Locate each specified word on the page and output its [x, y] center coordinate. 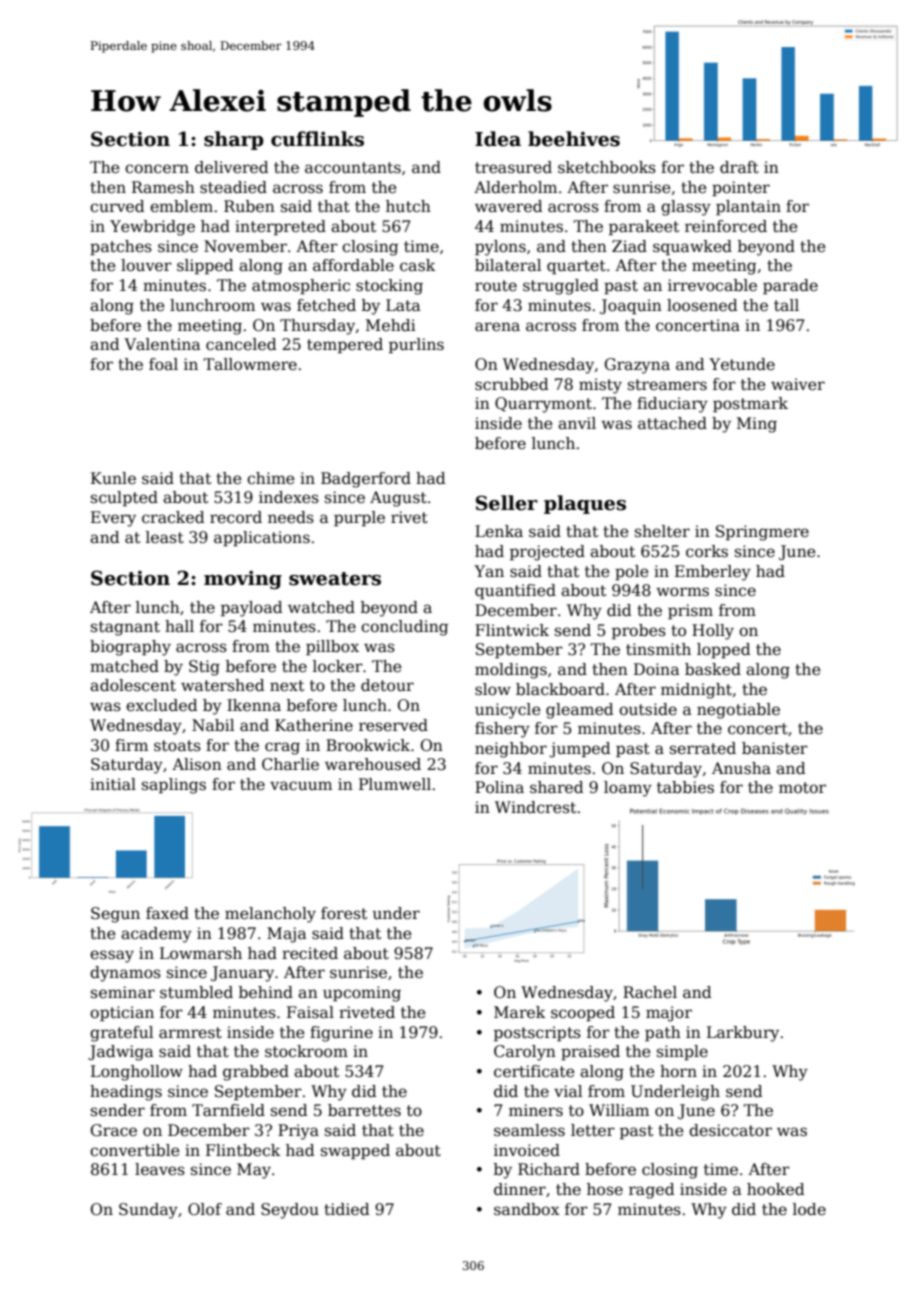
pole [632, 572]
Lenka [499, 531]
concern [157, 168]
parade [790, 286]
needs [291, 517]
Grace [114, 1130]
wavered [509, 206]
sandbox [527, 1209]
